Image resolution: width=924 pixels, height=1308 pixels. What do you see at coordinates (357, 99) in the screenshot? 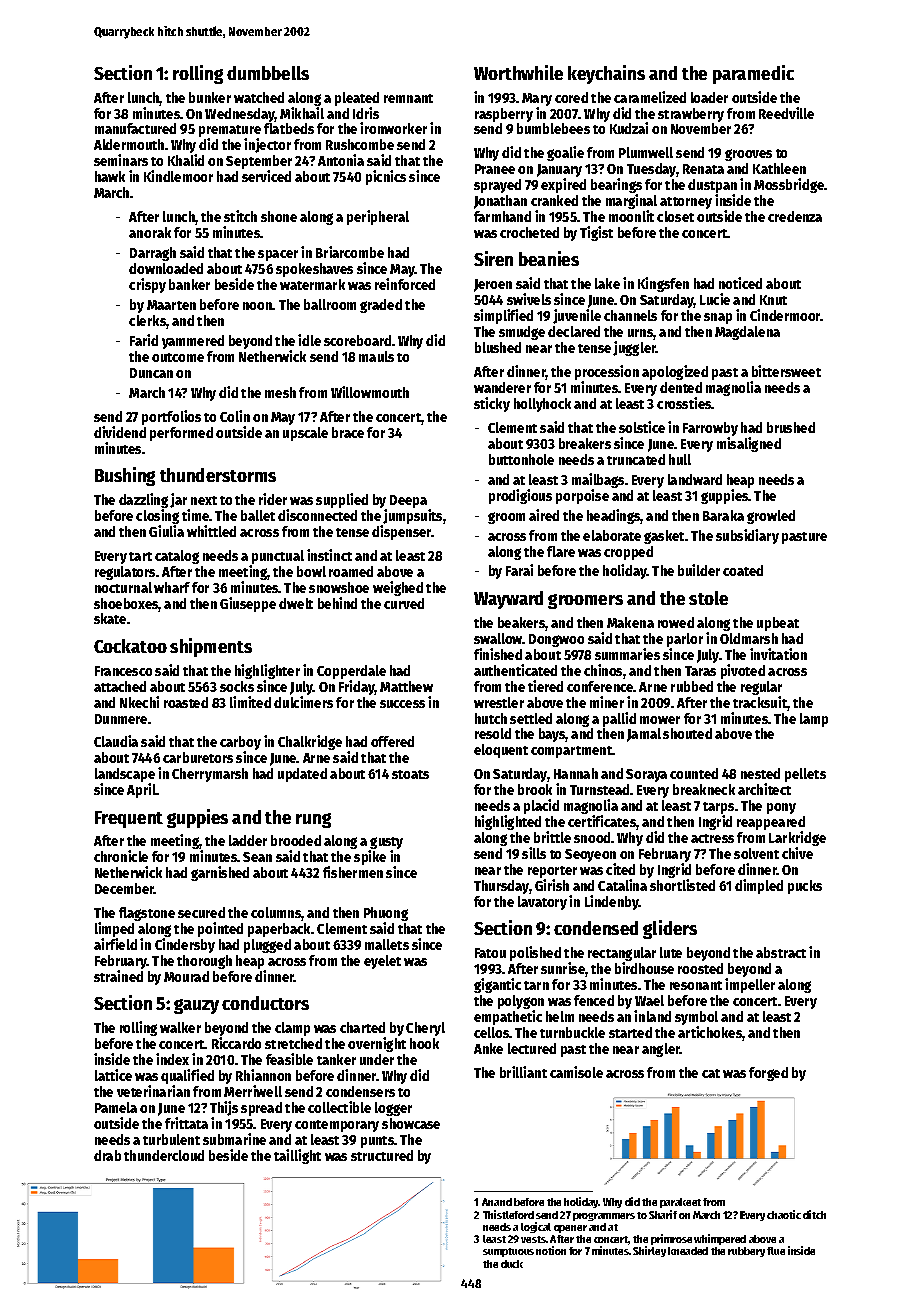
I see `pleated` at bounding box center [357, 99].
